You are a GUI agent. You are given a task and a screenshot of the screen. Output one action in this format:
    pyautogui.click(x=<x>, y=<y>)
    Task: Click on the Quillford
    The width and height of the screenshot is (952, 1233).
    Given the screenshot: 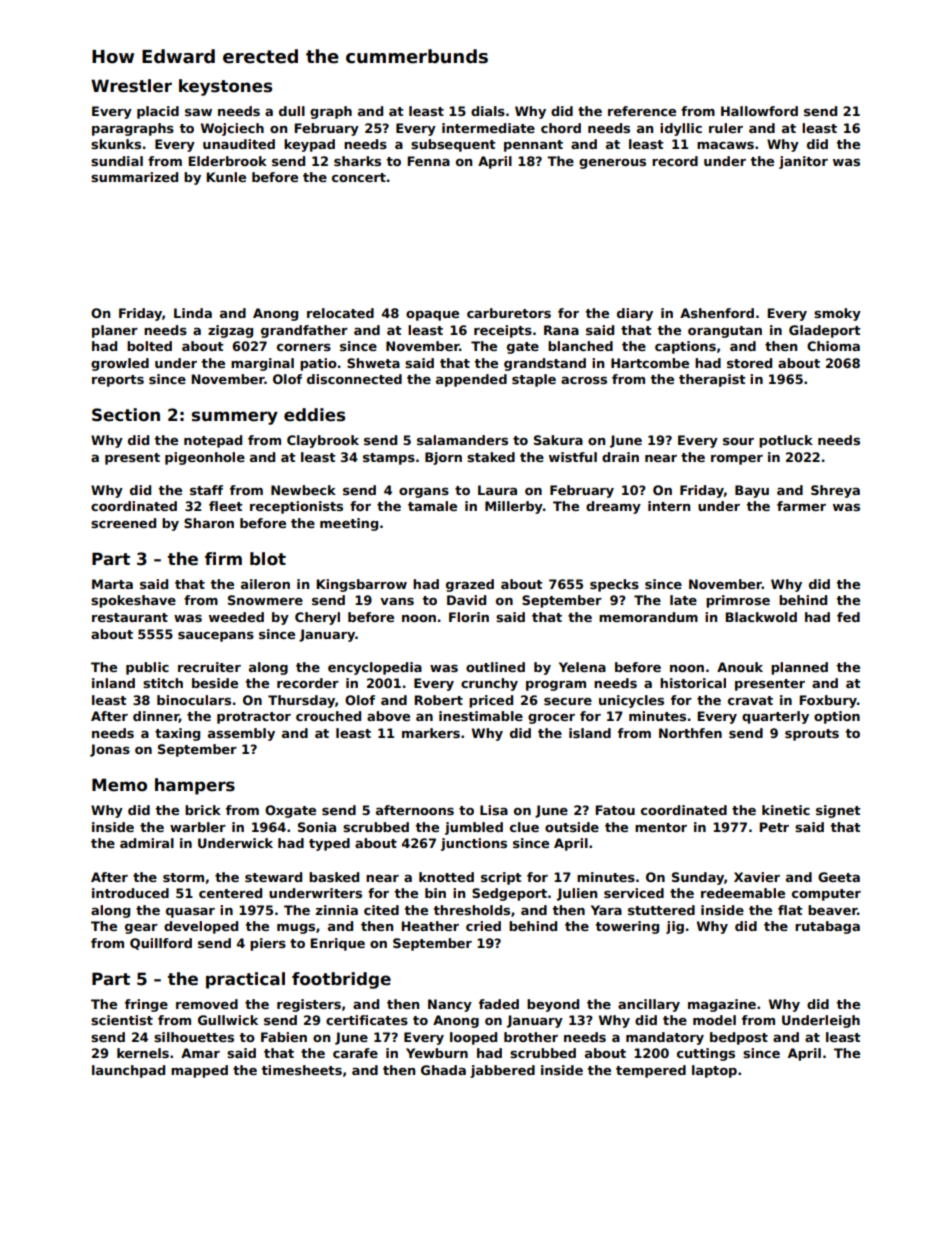 What is the action you would take?
    pyautogui.click(x=161, y=944)
